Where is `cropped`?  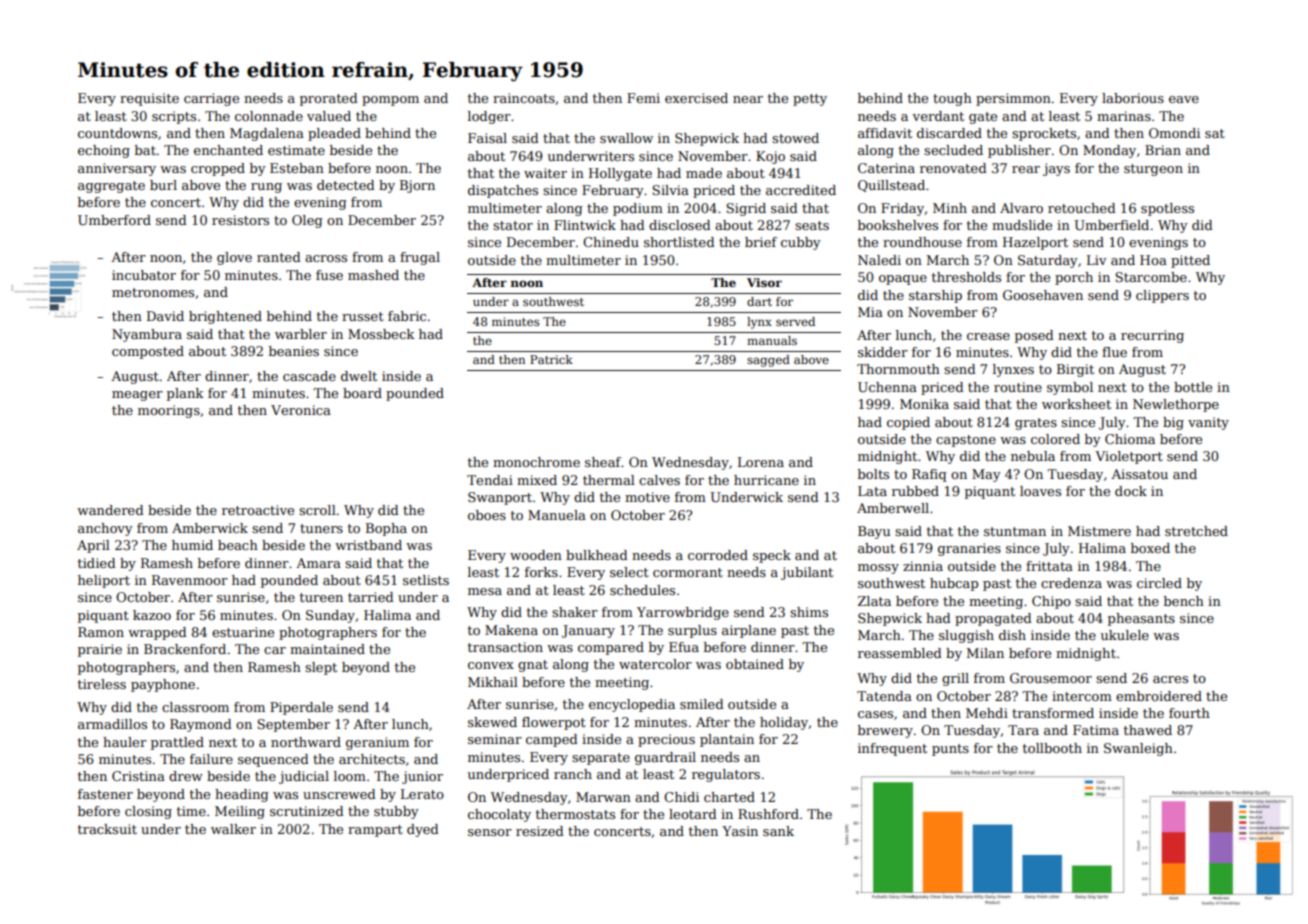 cropped is located at coordinates (218, 169).
